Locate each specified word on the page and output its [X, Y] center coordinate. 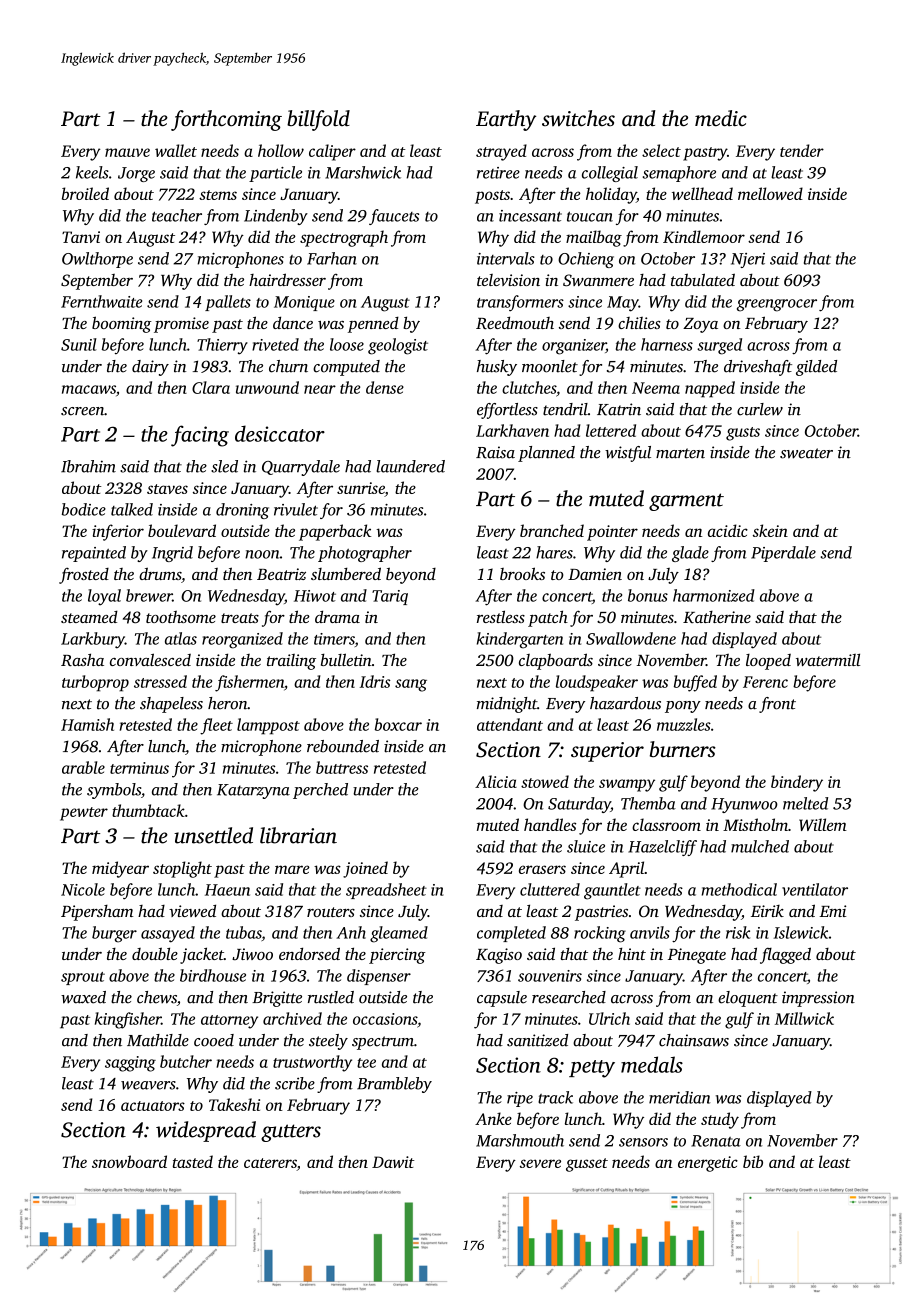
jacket [202, 955]
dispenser [379, 977]
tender [802, 150]
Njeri [748, 260]
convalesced [150, 659]
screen [82, 411]
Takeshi [234, 1104]
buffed [695, 683]
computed [346, 368]
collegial [610, 174]
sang [411, 685]
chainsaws [694, 1040]
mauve [127, 152]
